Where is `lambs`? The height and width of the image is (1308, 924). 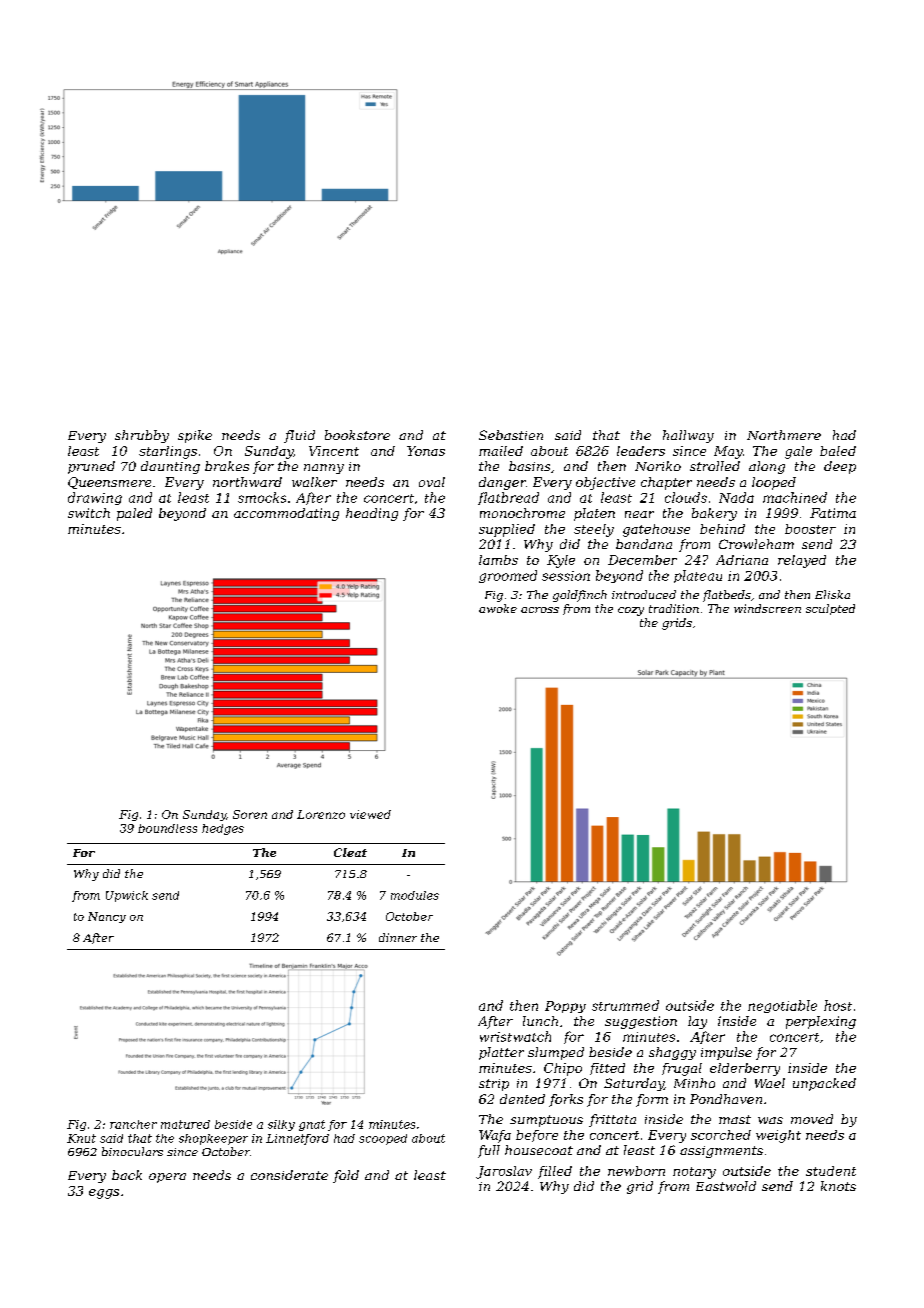
lambs is located at coordinates (498, 560).
